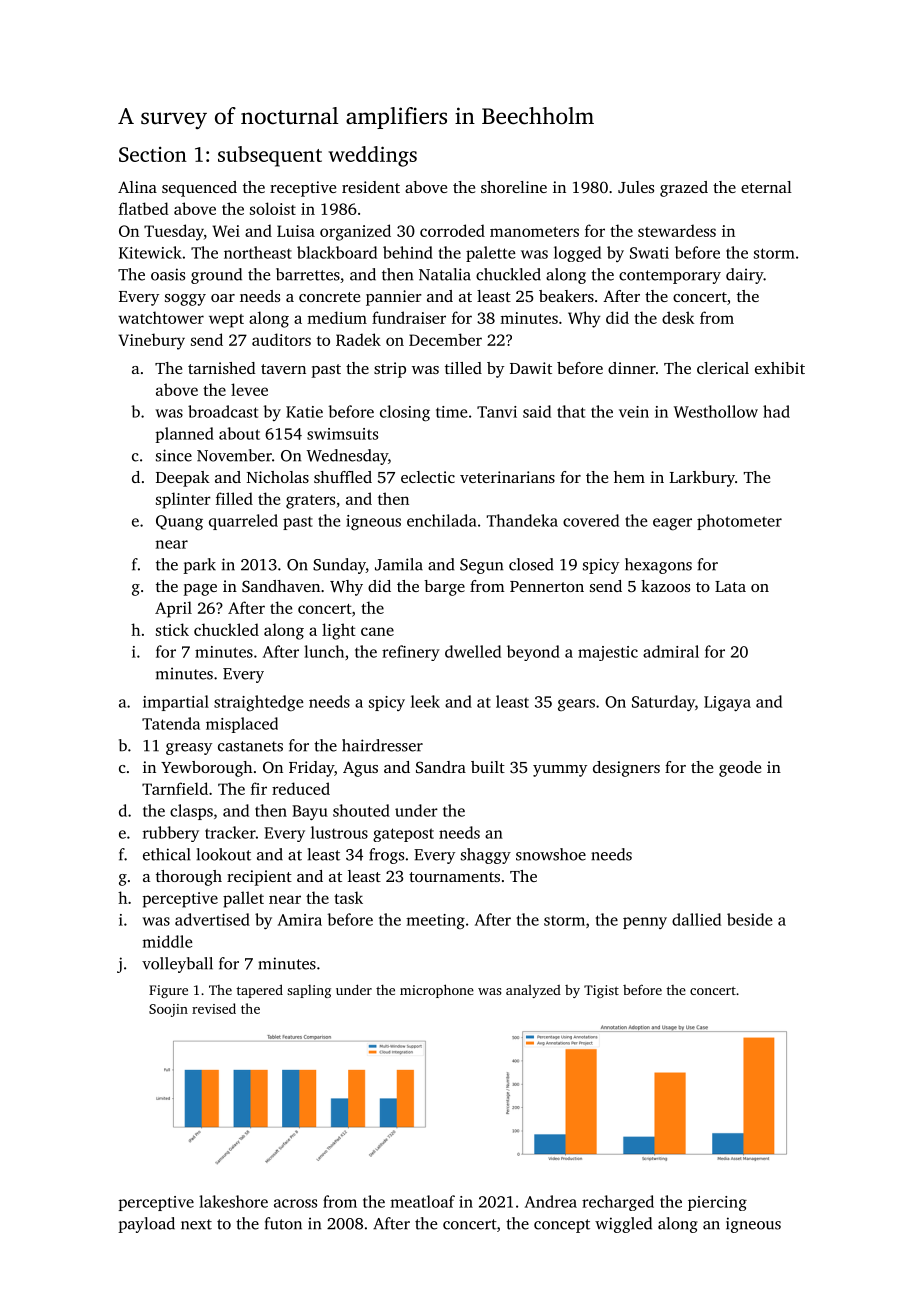  What do you see at coordinates (678, 317) in the page?
I see `desk` at bounding box center [678, 317].
